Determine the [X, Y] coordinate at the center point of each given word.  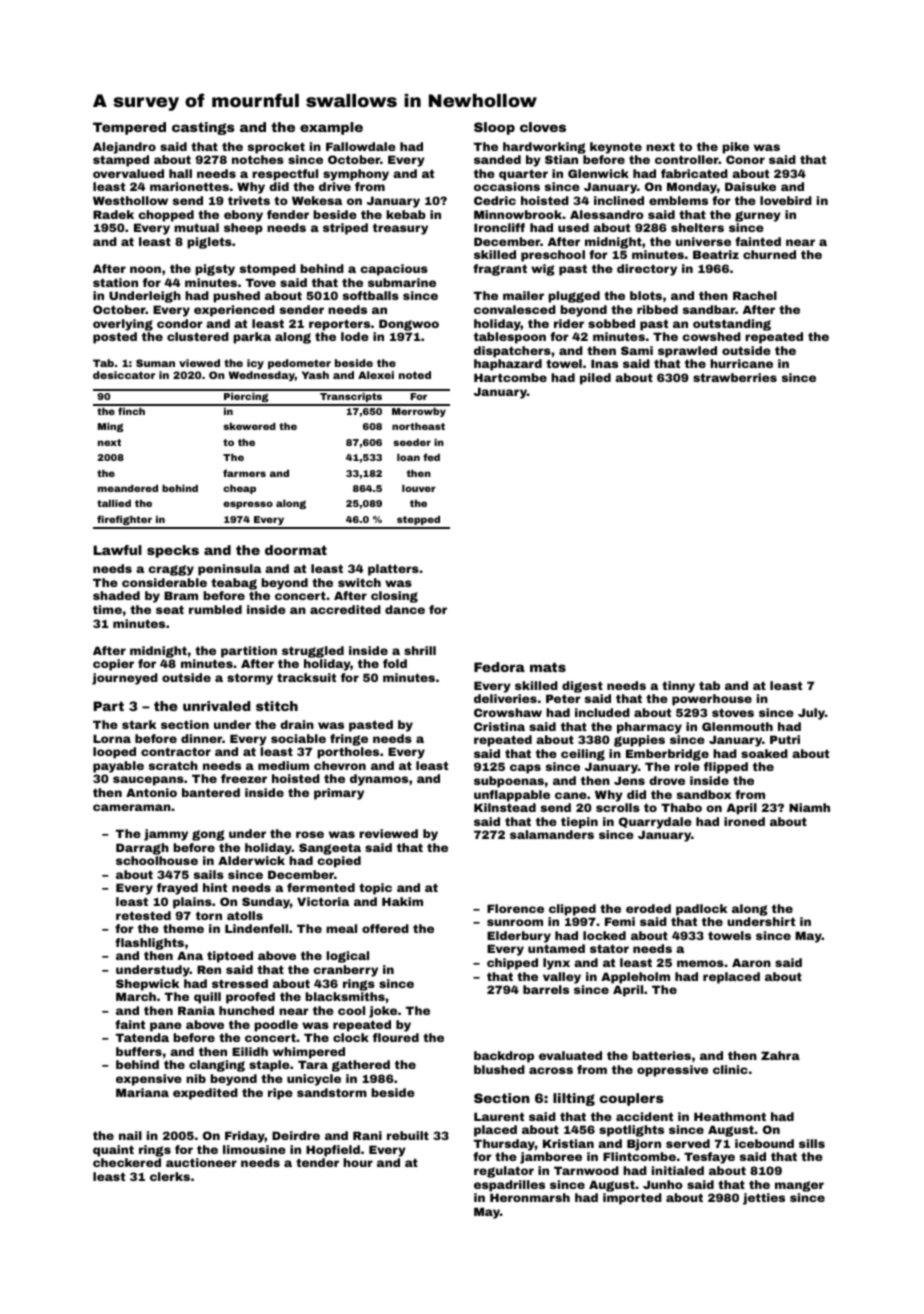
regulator [504, 1172]
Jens [629, 780]
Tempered [129, 128]
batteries [661, 1055]
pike [735, 148]
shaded [116, 595]
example [331, 128]
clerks [170, 1176]
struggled [313, 652]
